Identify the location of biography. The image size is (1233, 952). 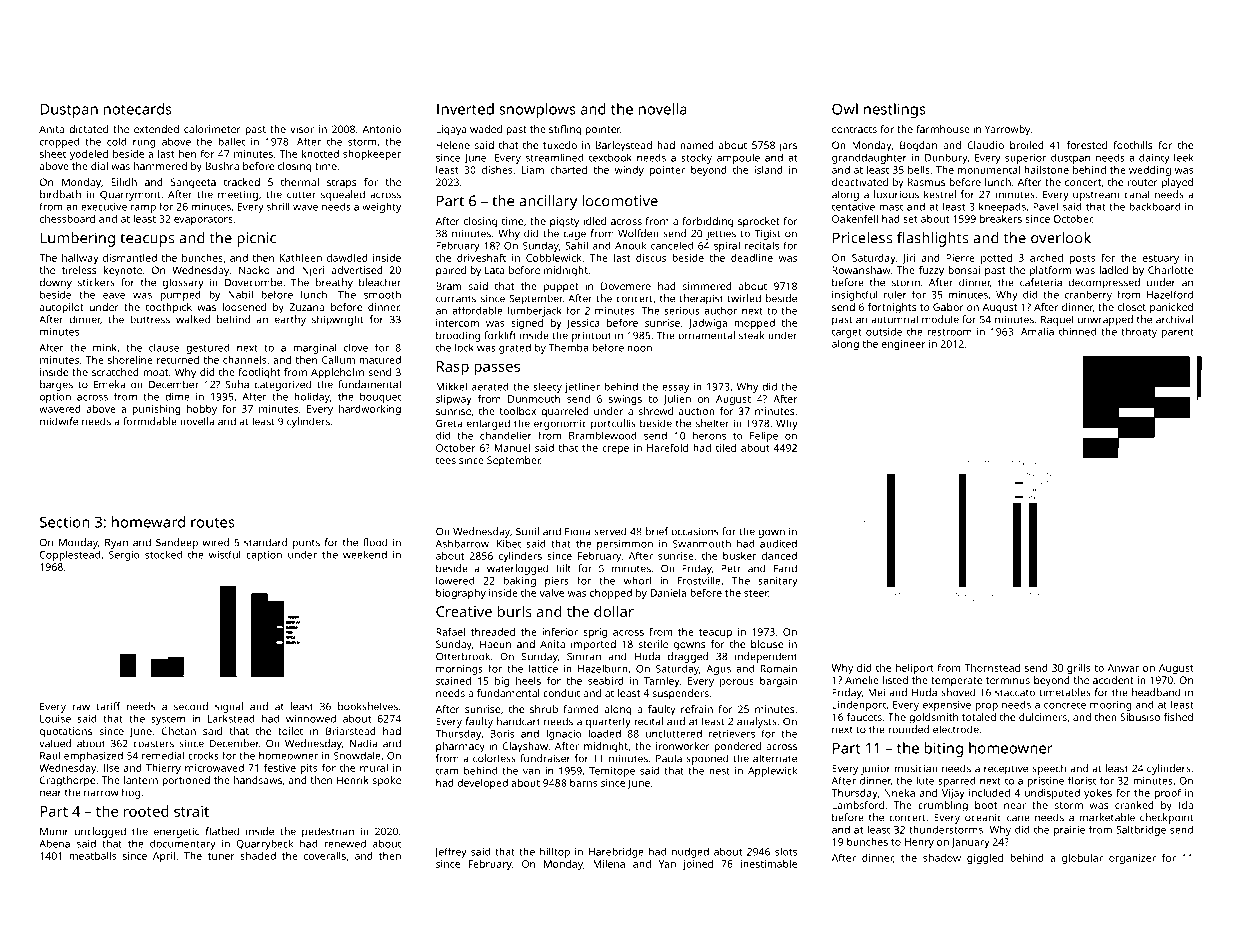
(461, 594).
